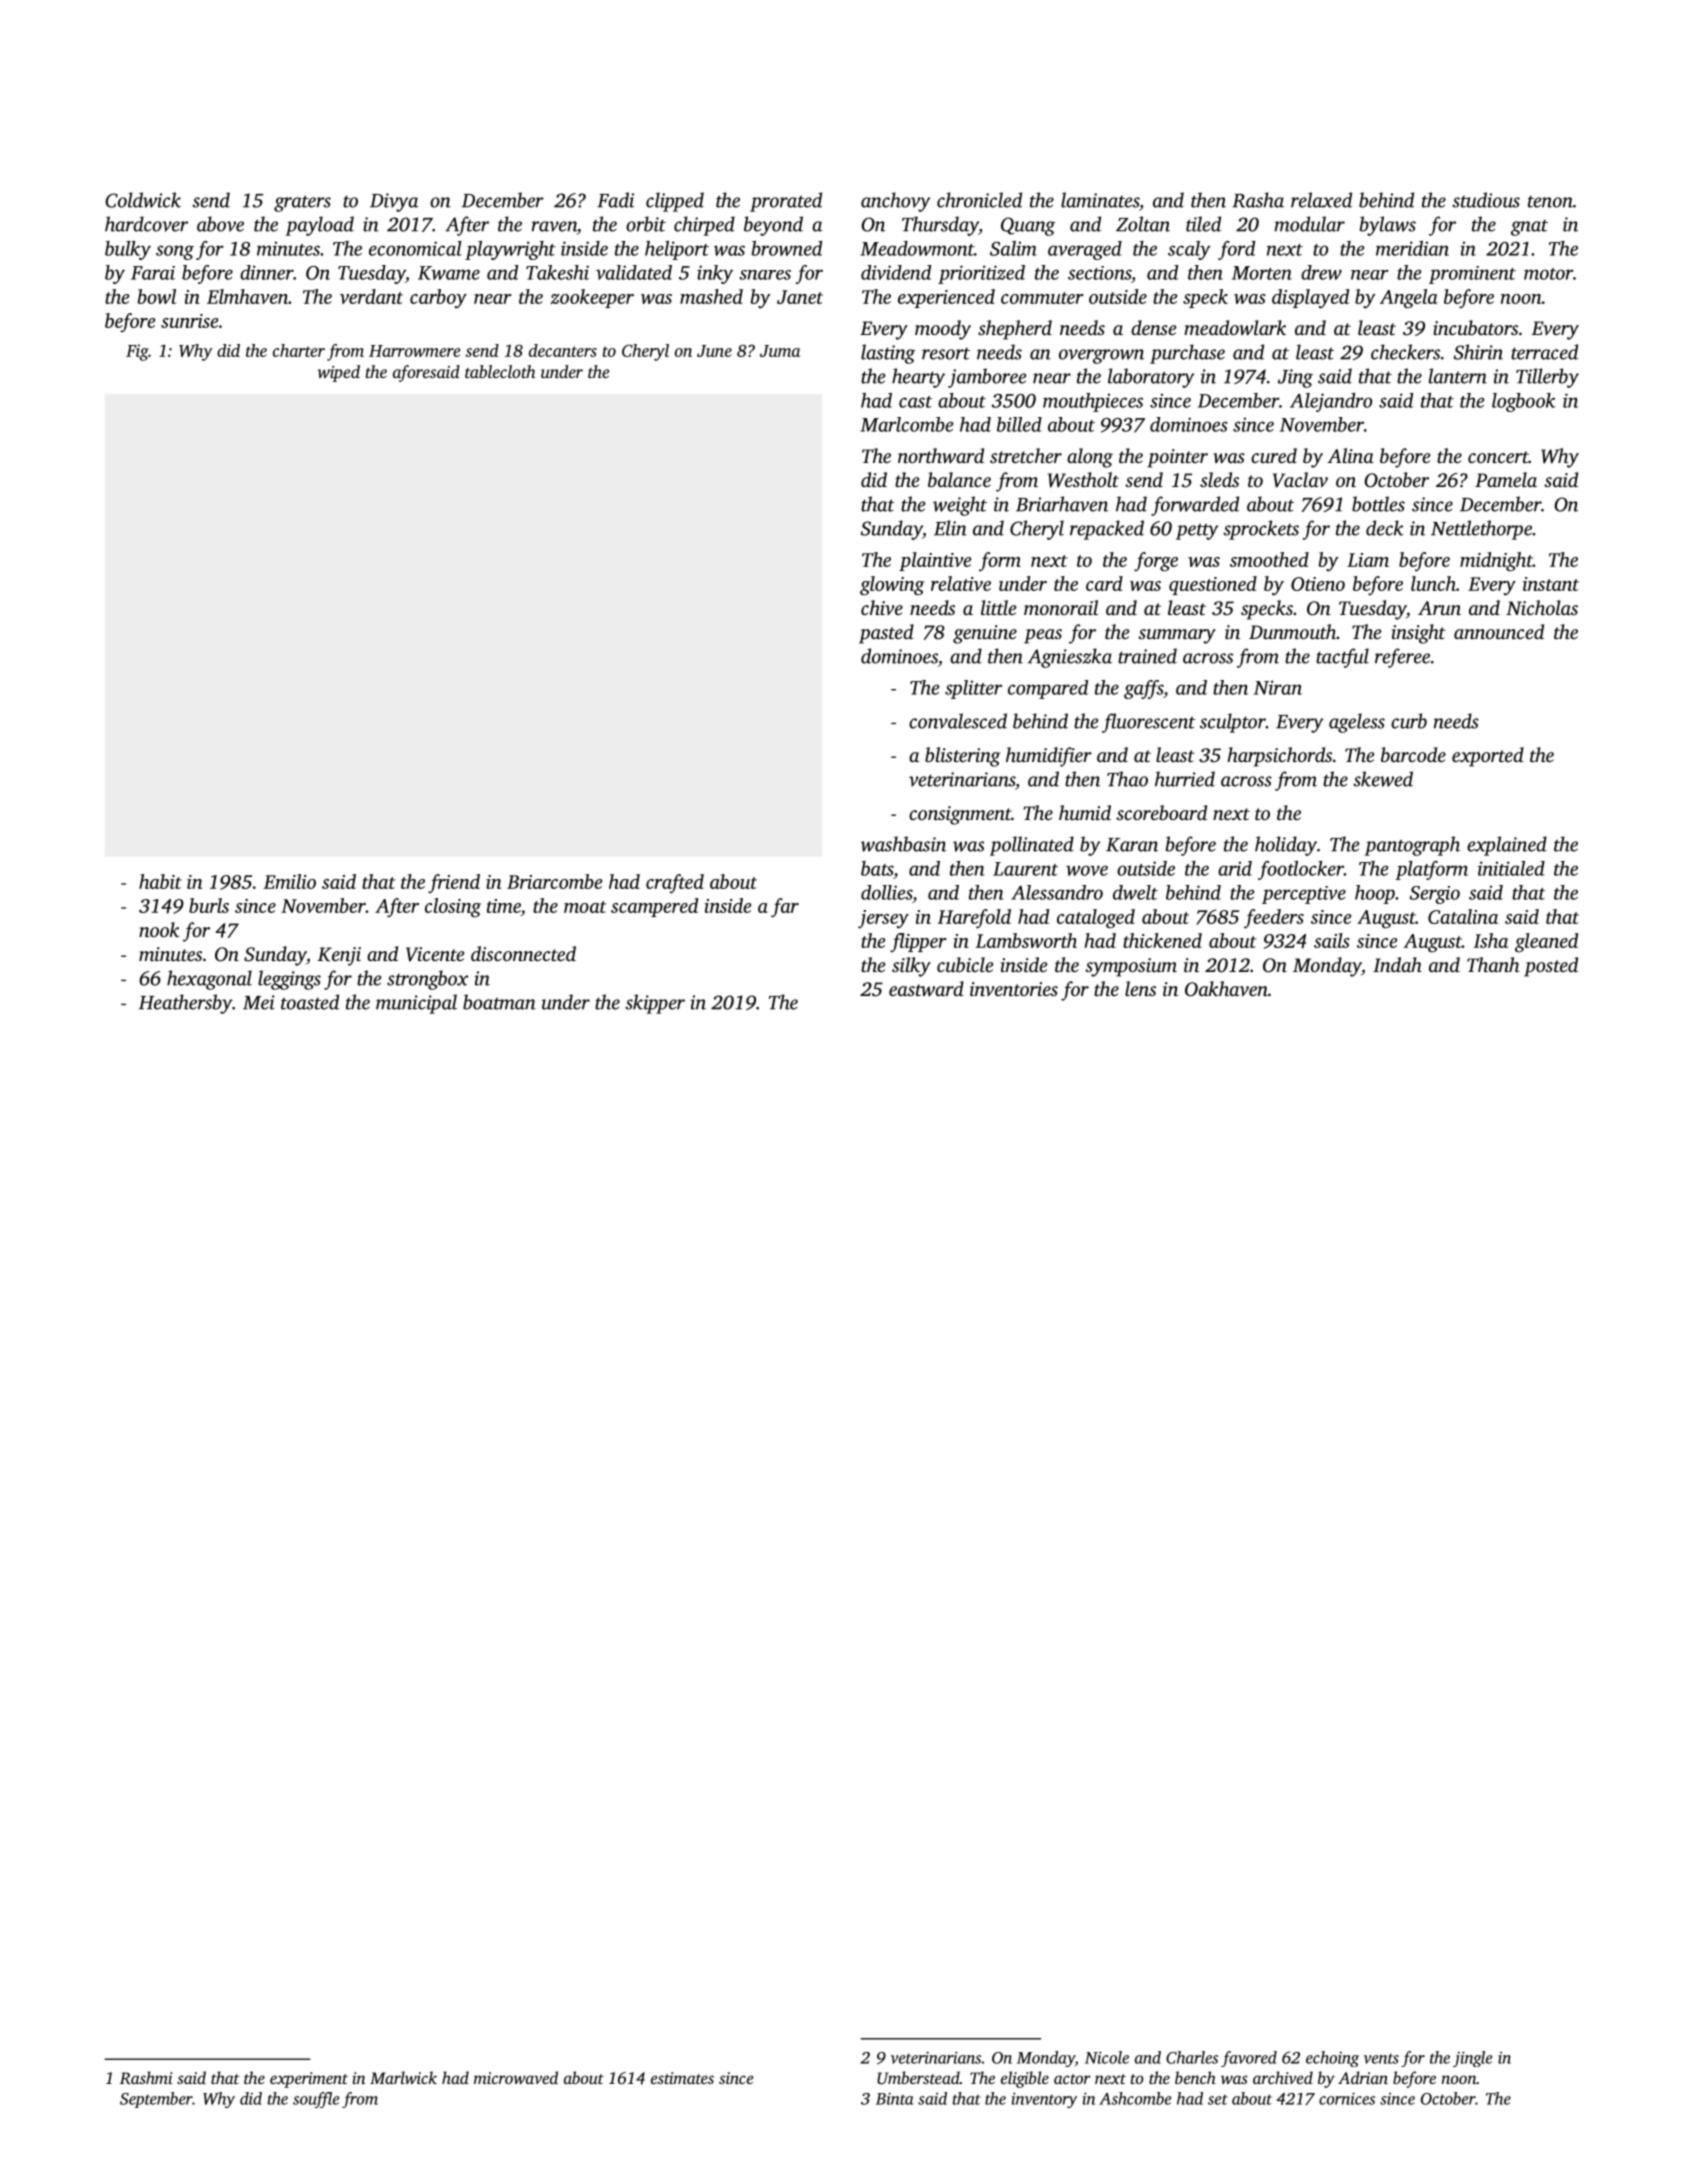 This document has width=1683, height=2178. I want to click on eastward, so click(926, 989).
